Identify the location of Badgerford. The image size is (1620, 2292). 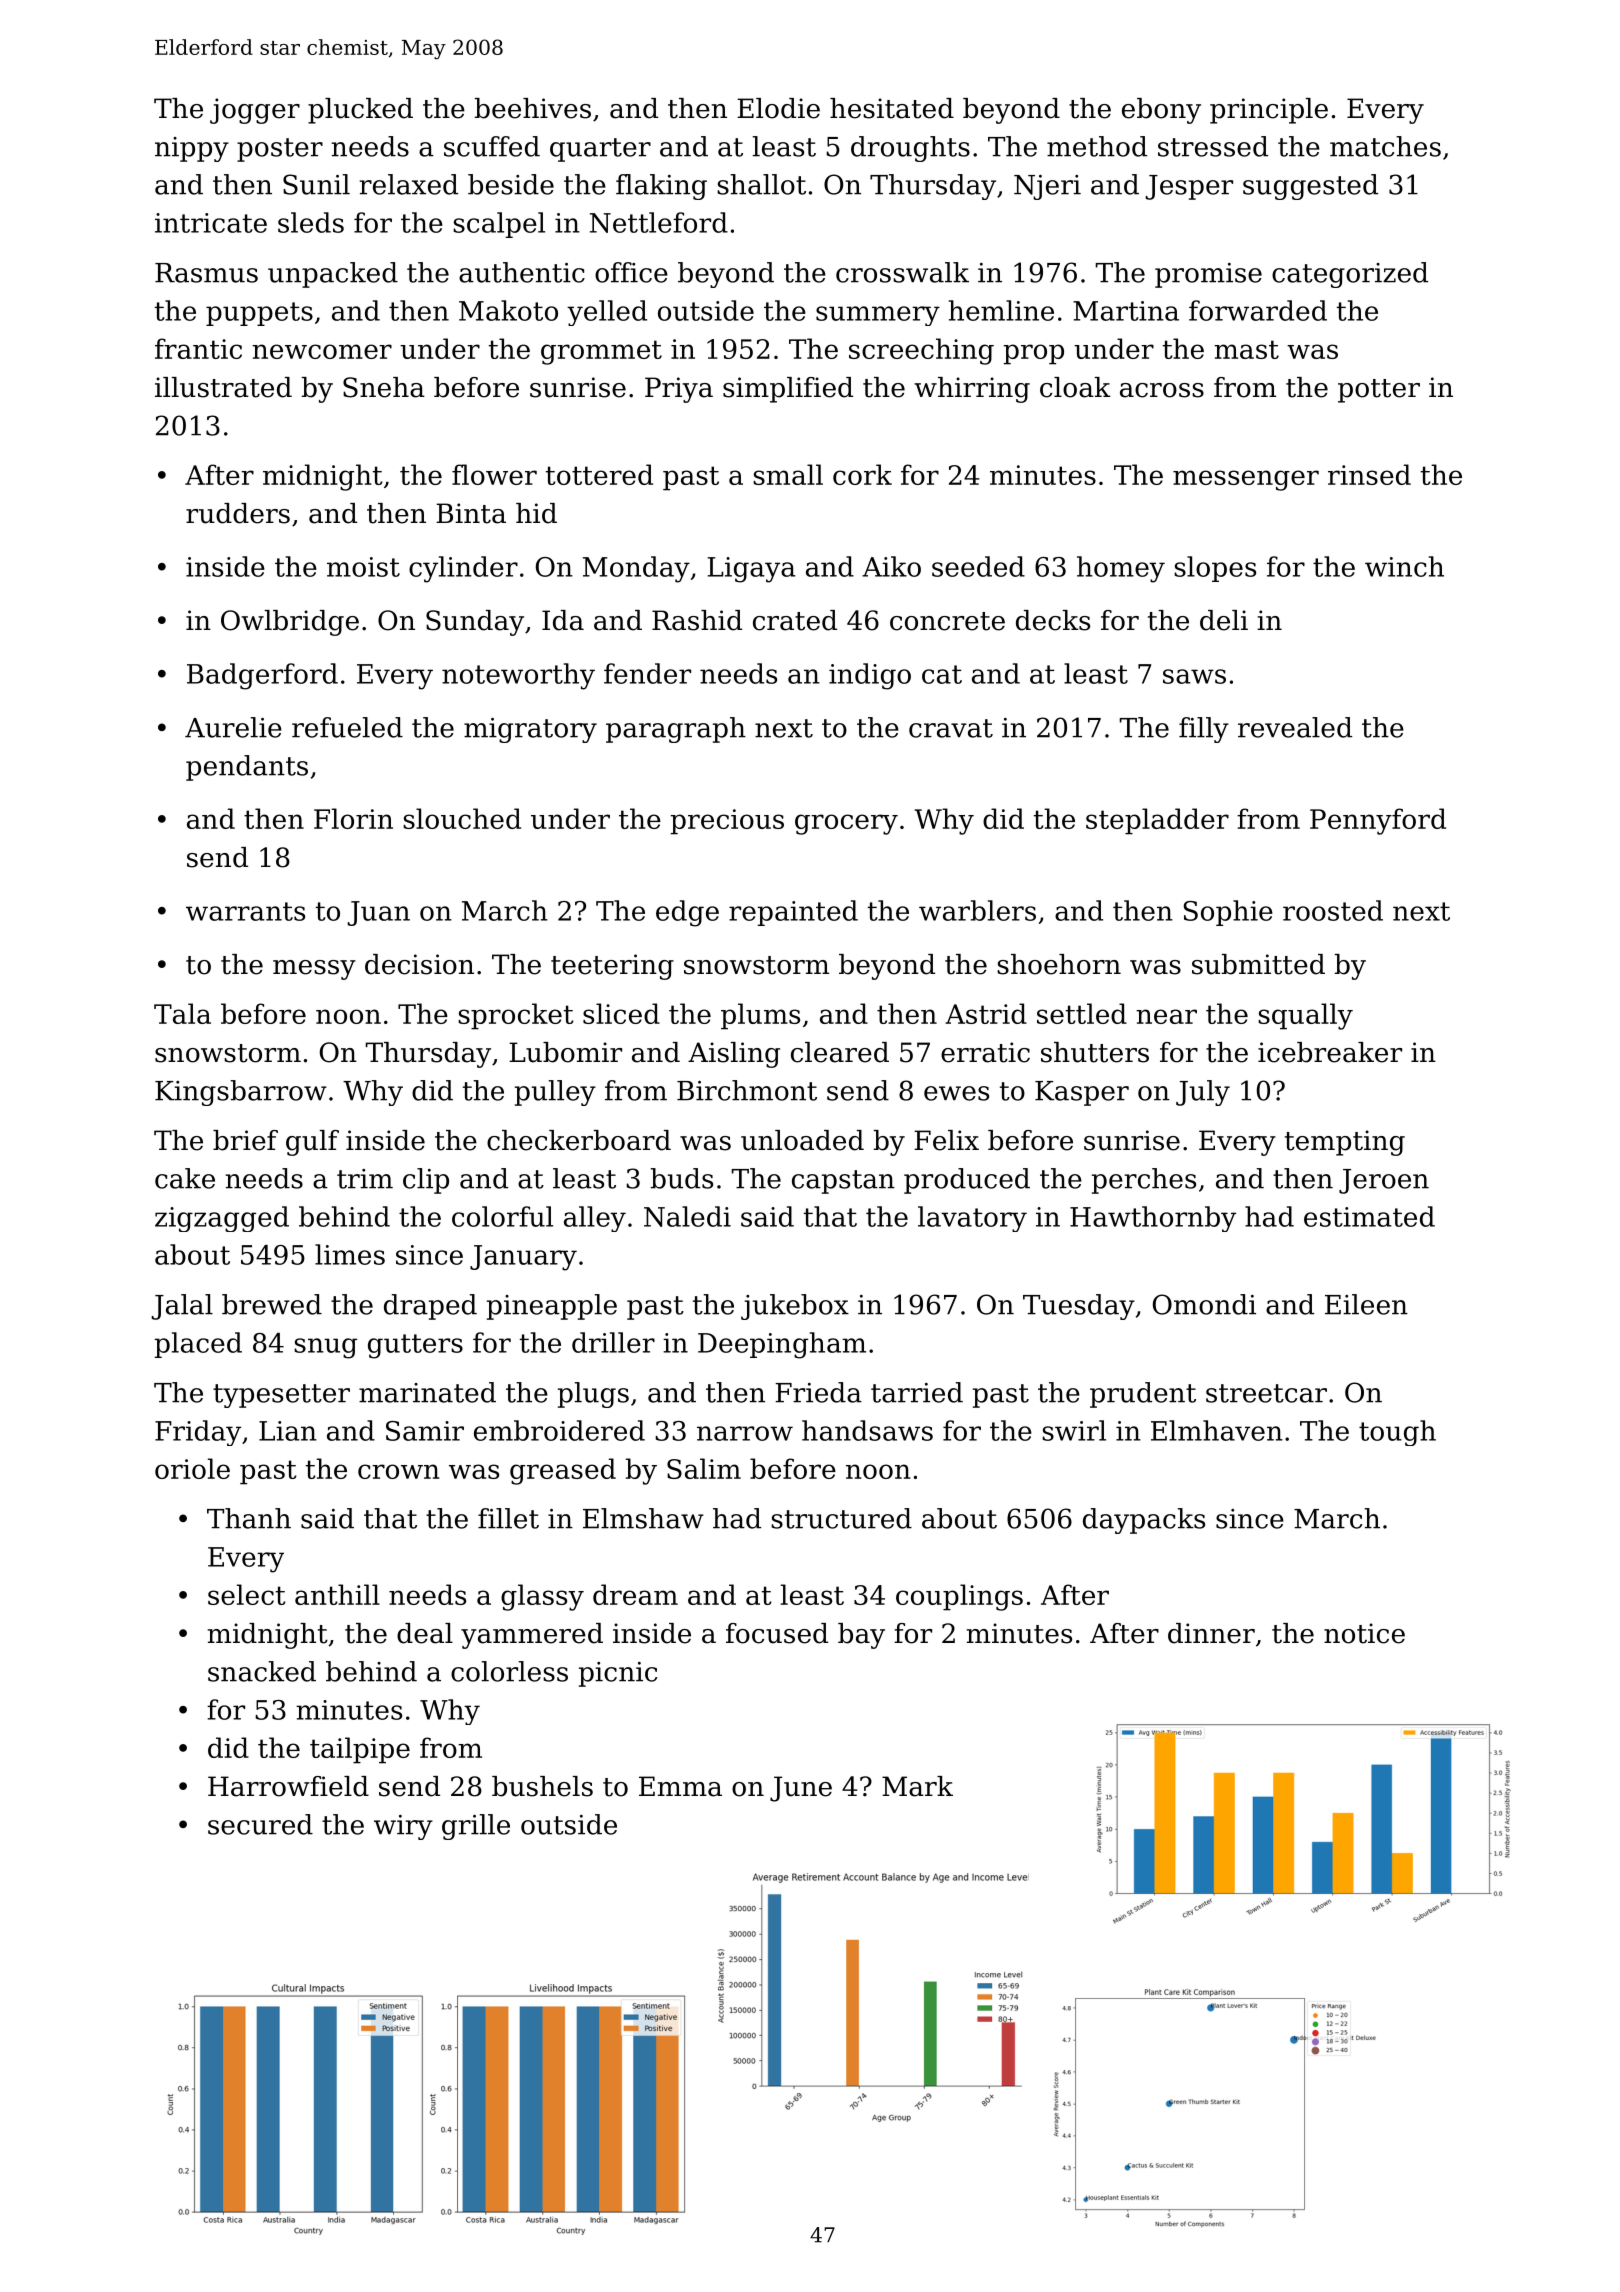
(262, 676).
